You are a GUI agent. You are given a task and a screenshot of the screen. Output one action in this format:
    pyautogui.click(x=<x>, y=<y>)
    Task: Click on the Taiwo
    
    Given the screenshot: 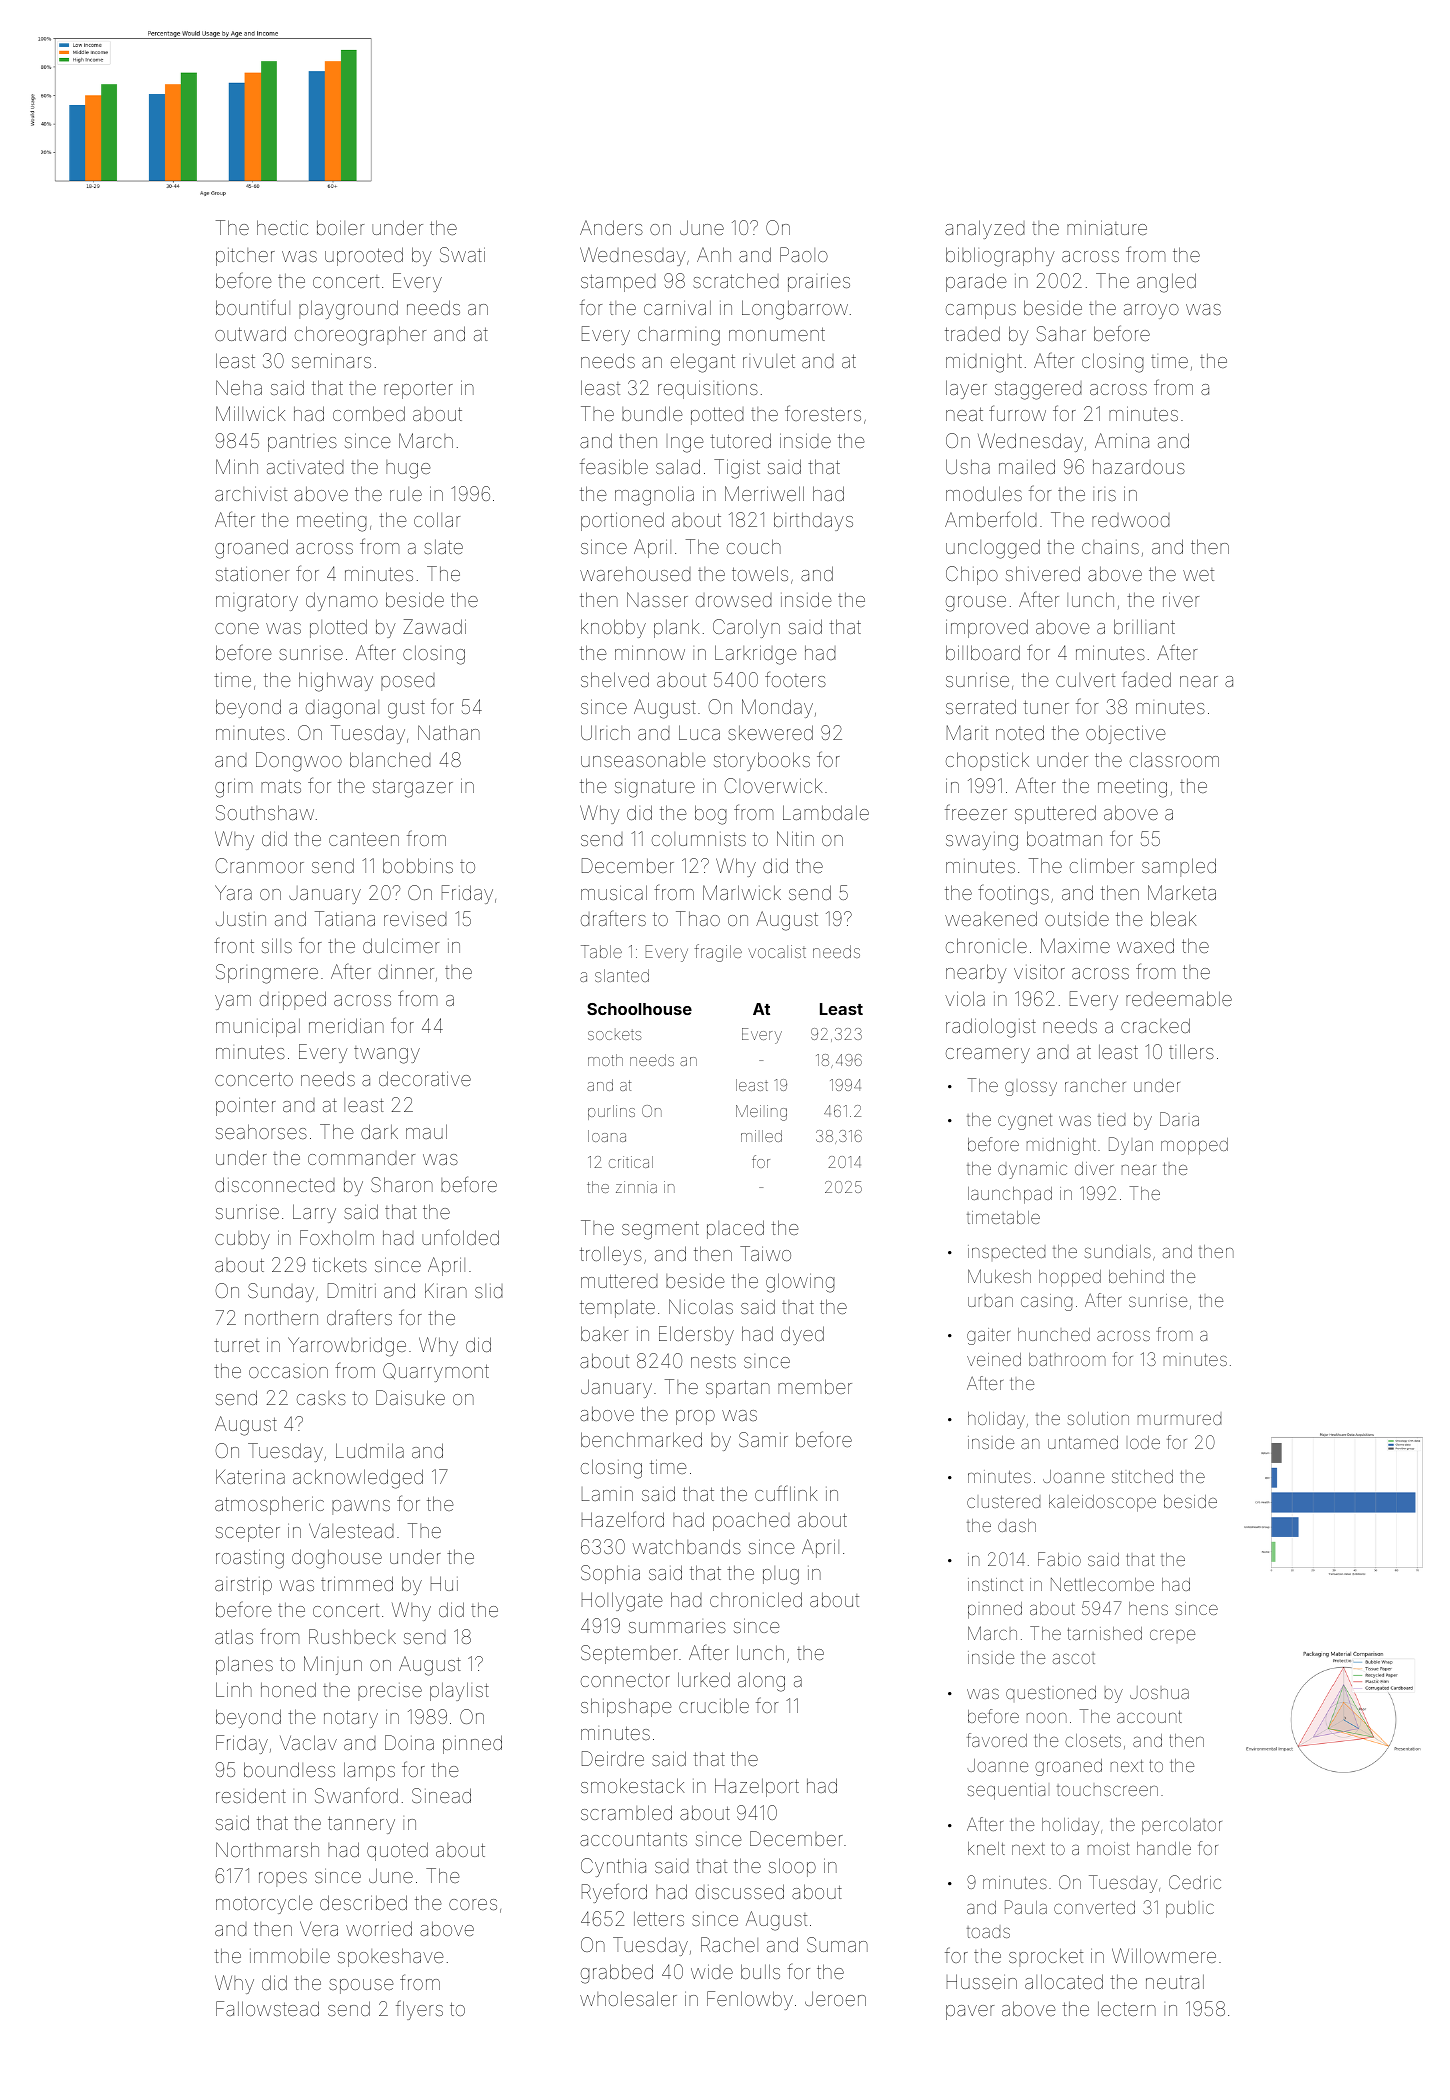 What is the action you would take?
    pyautogui.click(x=765, y=1253)
